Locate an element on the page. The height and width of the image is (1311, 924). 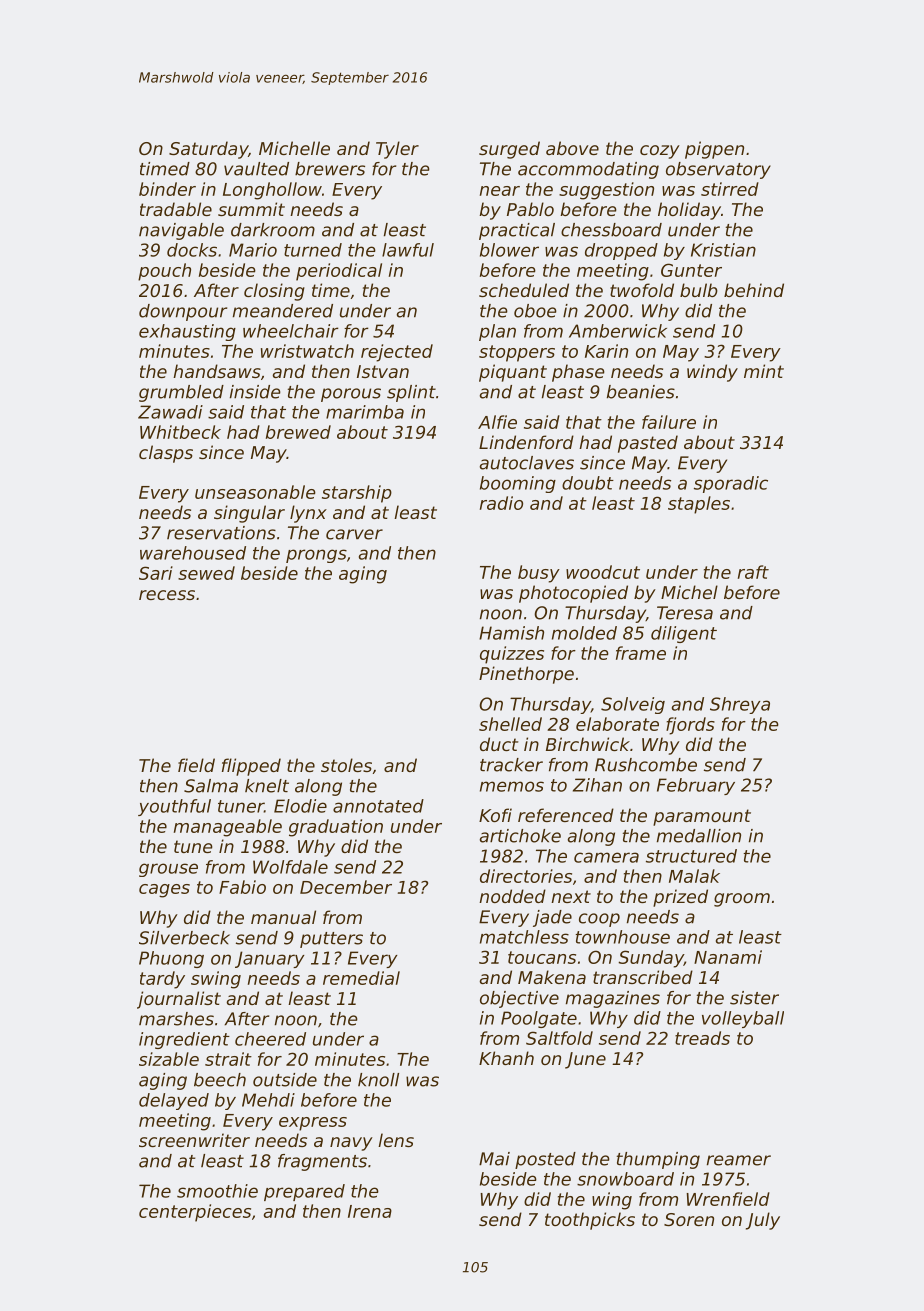
twofold is located at coordinates (642, 290).
